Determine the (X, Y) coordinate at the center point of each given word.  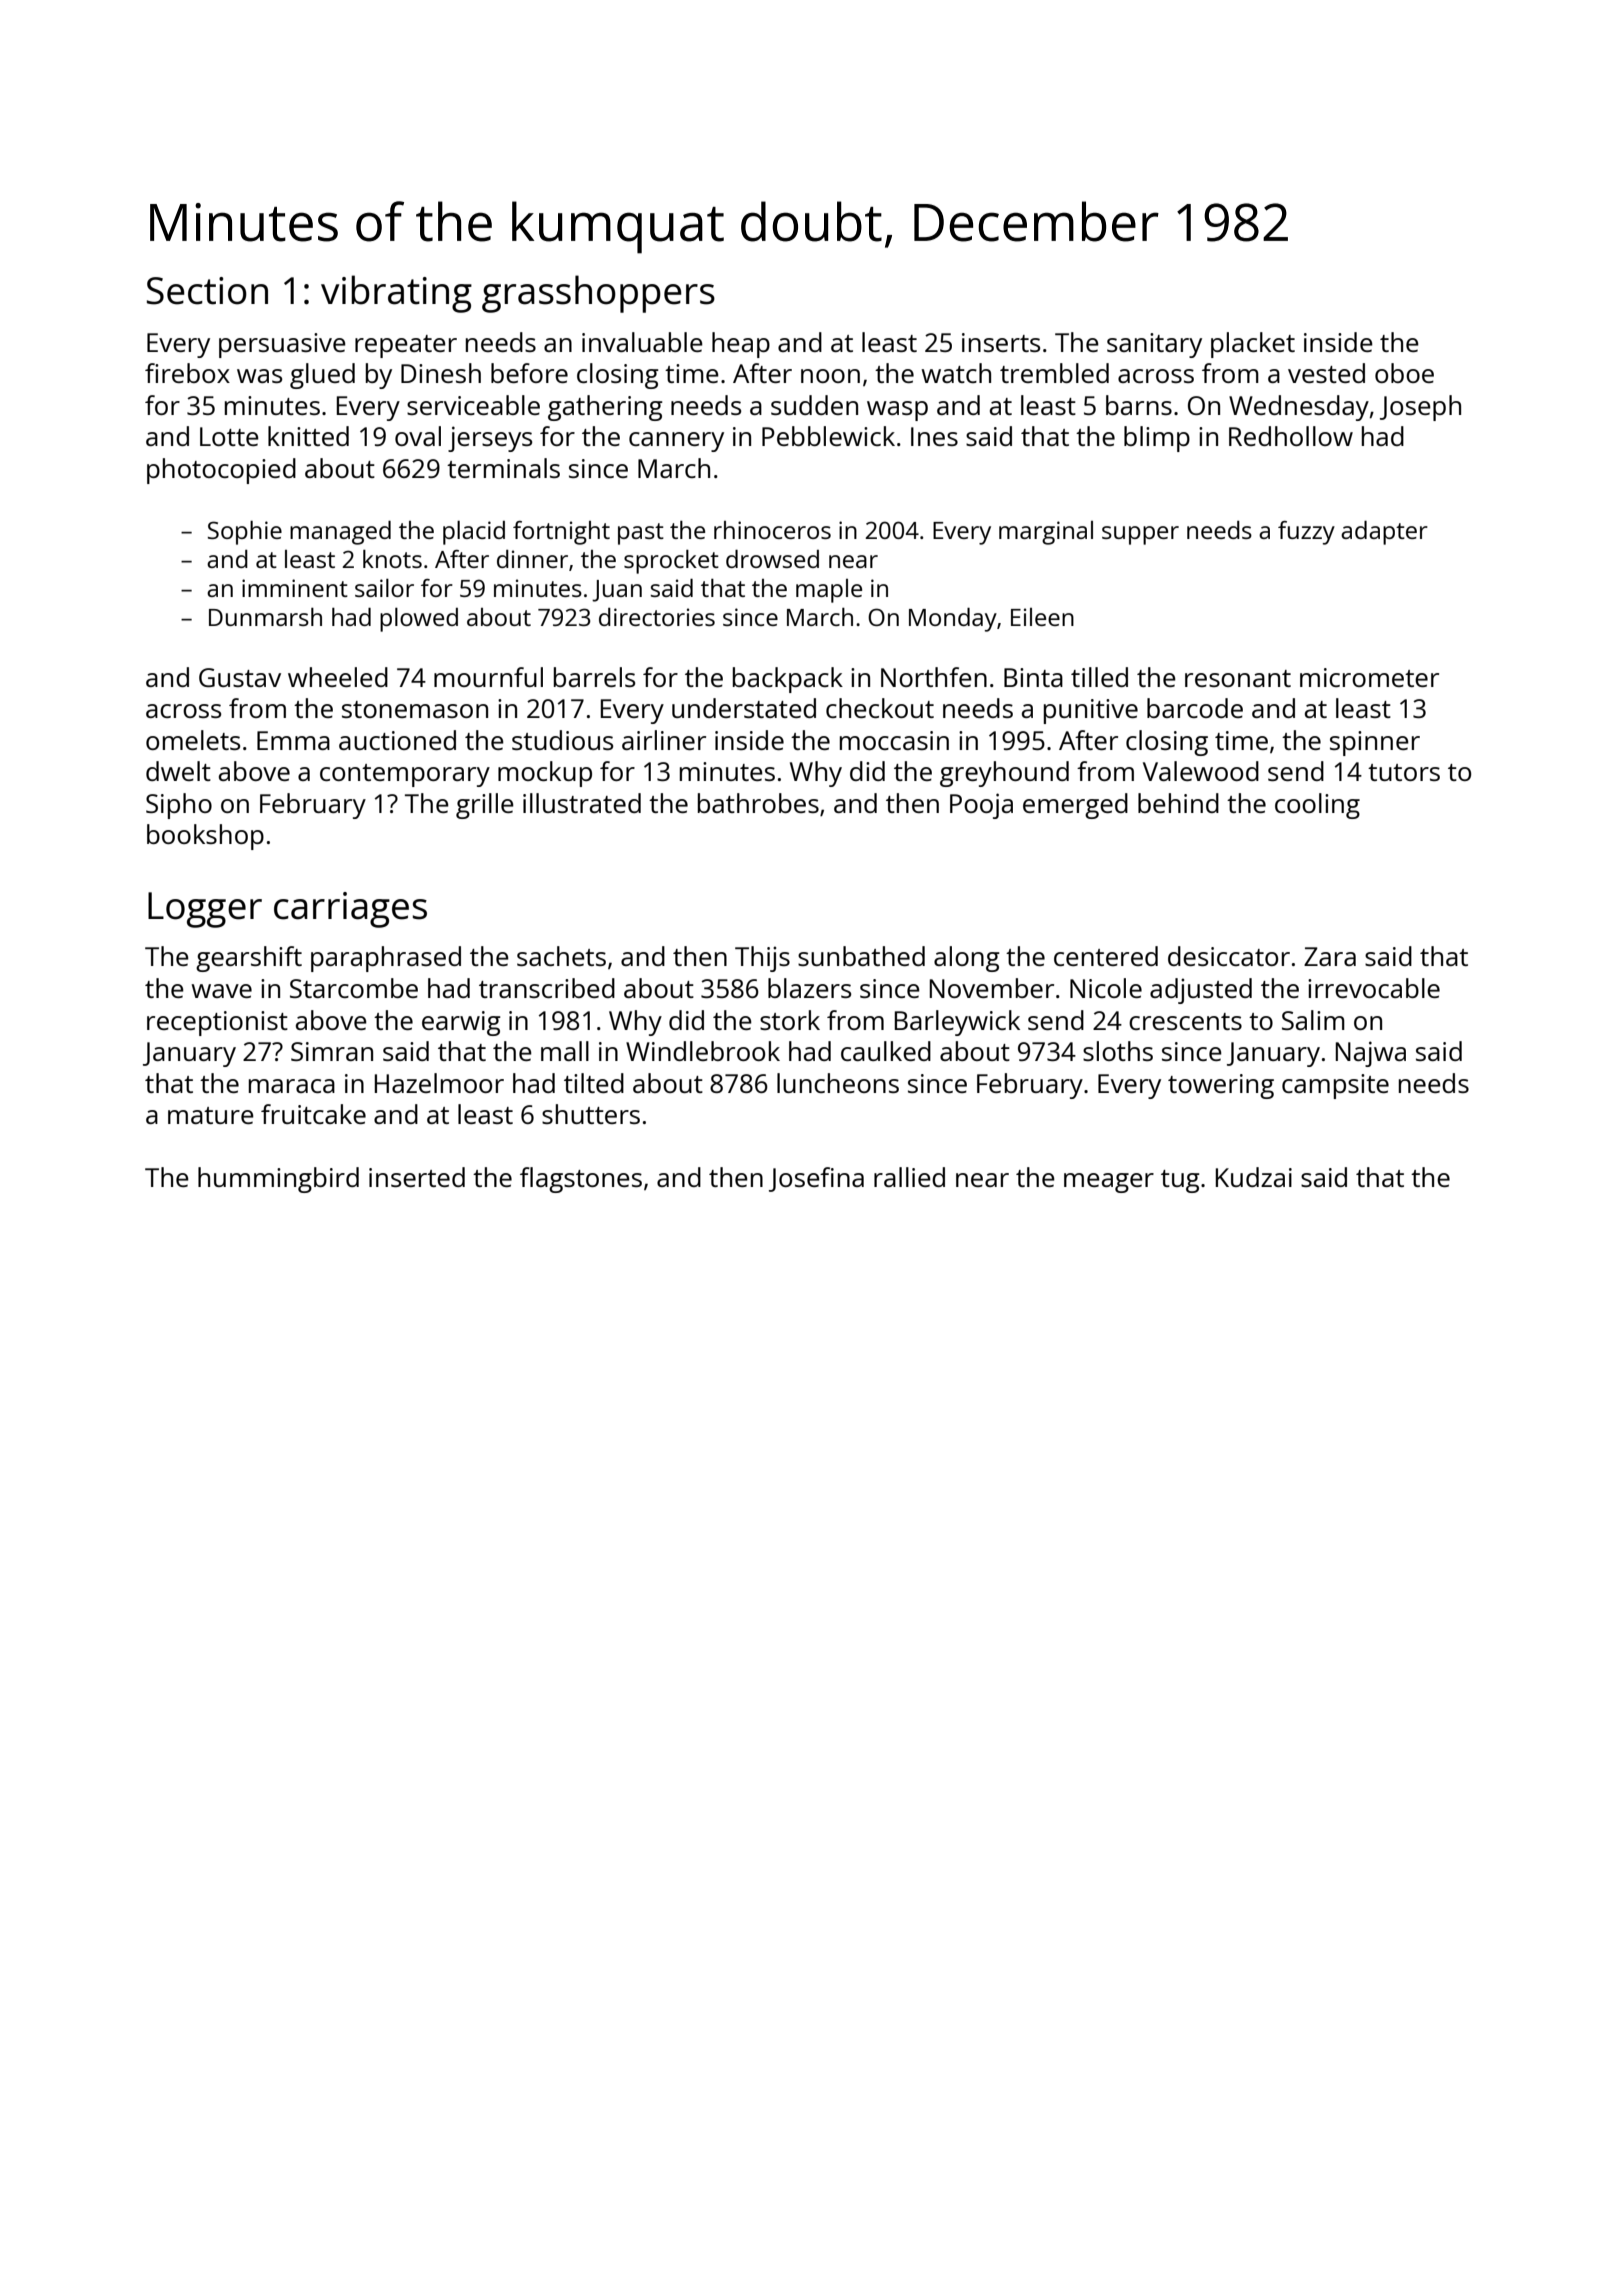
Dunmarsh (265, 617)
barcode (1195, 708)
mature (211, 1115)
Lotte (229, 436)
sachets (561, 956)
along (967, 959)
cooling (1317, 806)
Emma (293, 740)
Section (207, 291)
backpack (788, 680)
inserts (1001, 342)
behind (1178, 803)
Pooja (981, 806)
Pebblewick (828, 436)
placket (1253, 345)
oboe (1404, 373)
